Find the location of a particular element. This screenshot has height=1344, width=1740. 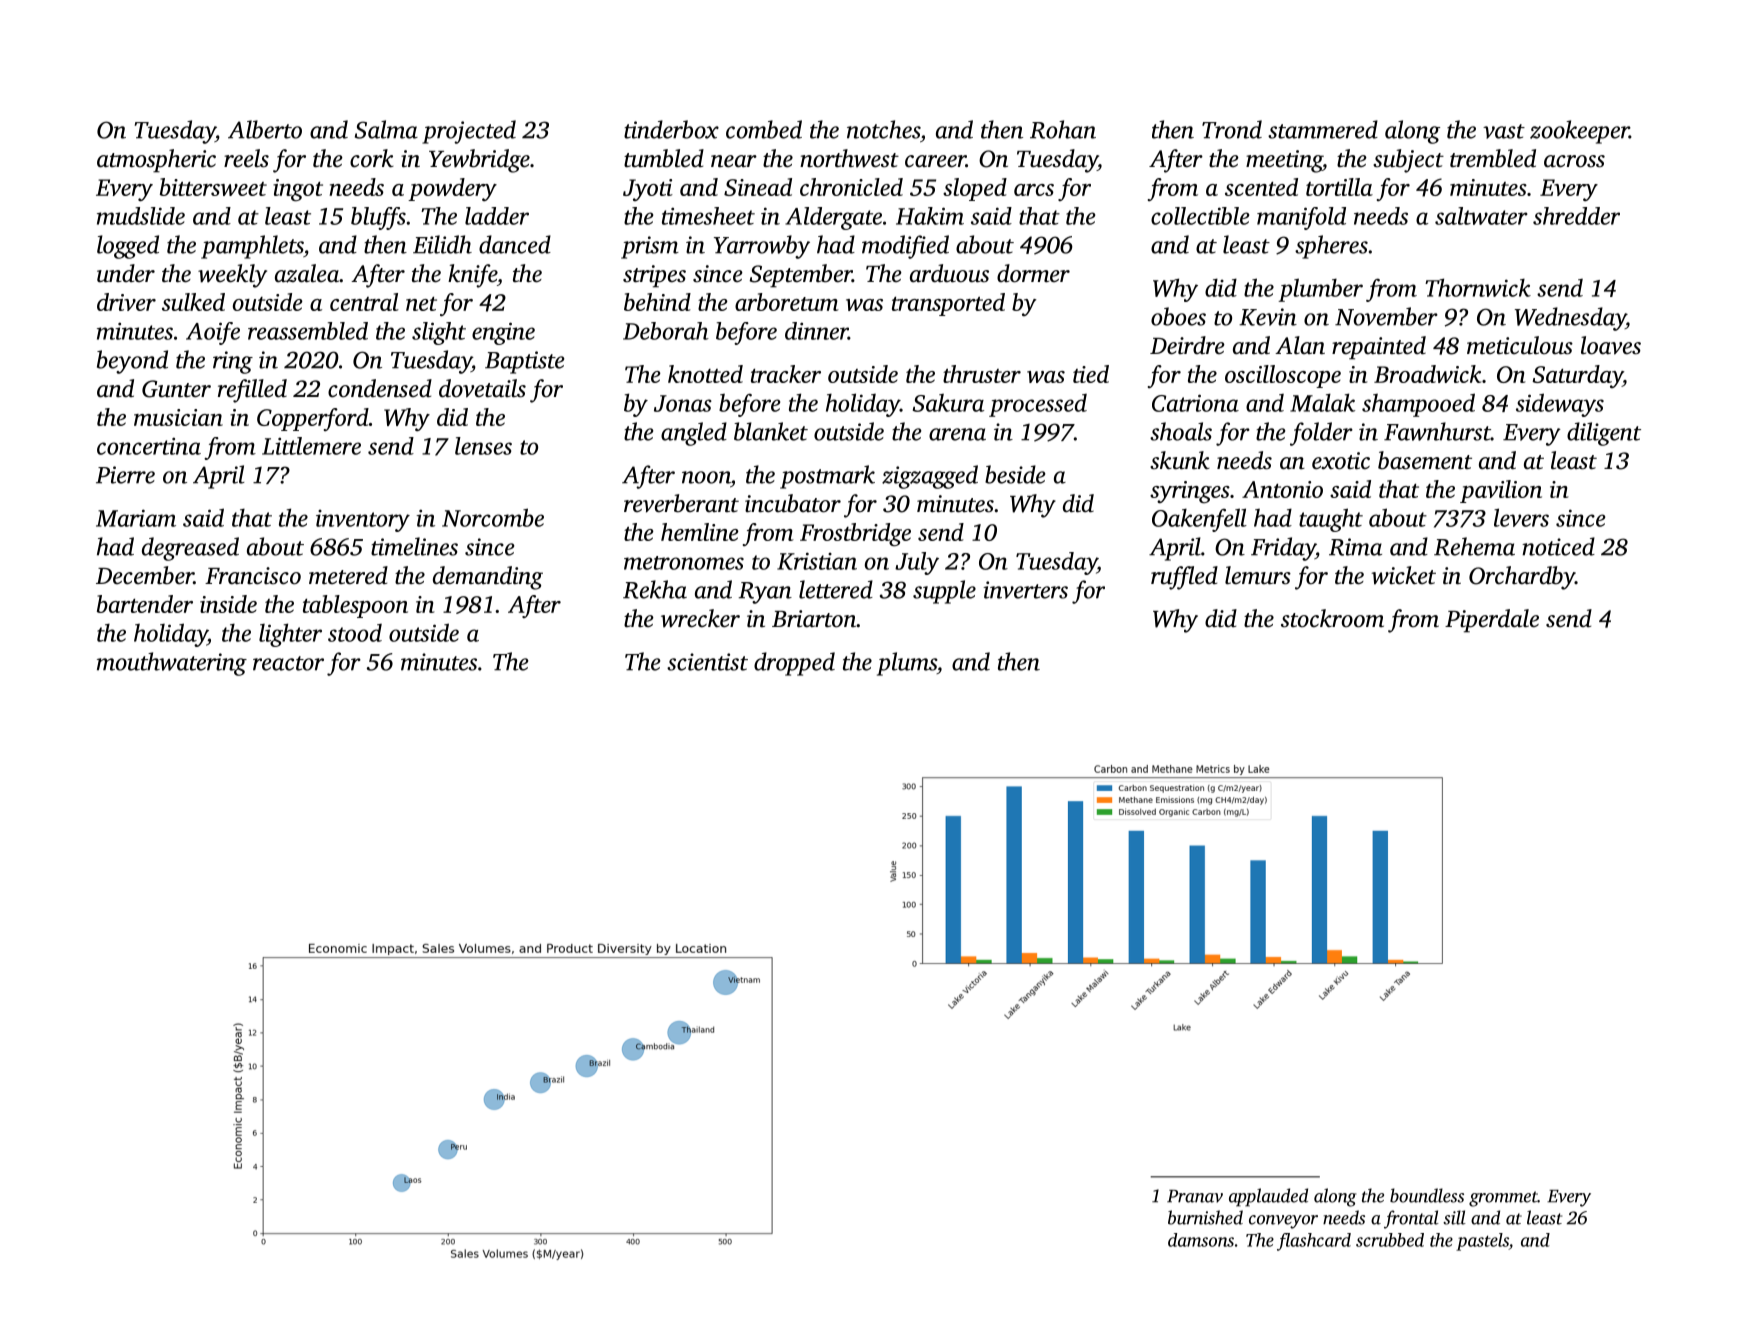

Pranav is located at coordinates (1195, 1196).
